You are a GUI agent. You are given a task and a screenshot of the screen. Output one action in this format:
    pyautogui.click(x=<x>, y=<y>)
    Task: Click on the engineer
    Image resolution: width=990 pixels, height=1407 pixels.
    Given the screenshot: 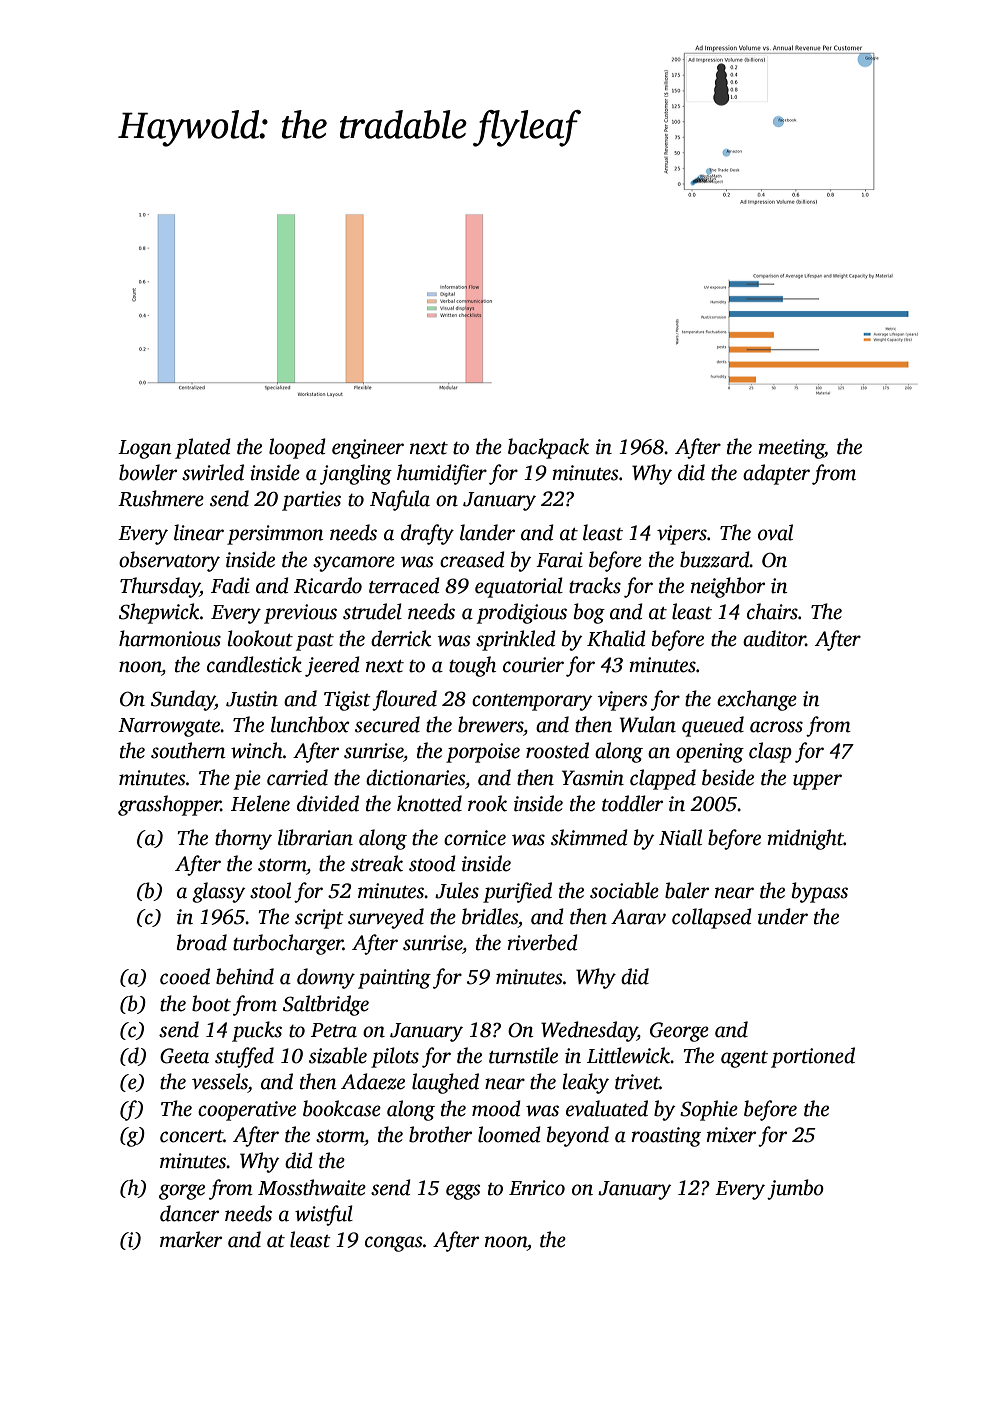 What is the action you would take?
    pyautogui.click(x=368, y=449)
